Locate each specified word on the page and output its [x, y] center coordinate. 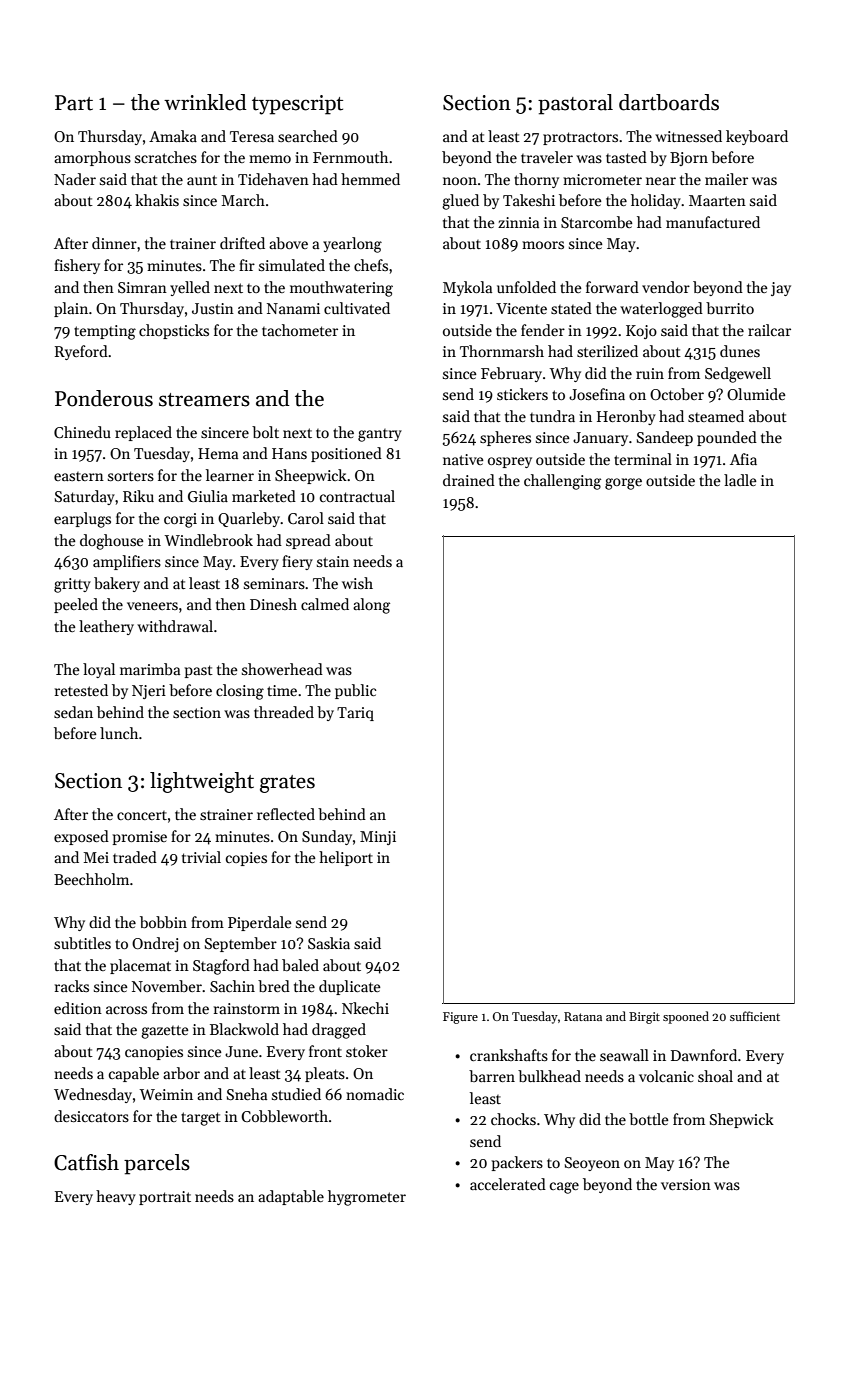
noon [460, 181]
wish [357, 583]
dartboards [669, 102]
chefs [371, 265]
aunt [202, 180]
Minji [378, 838]
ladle [740, 480]
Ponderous [104, 398]
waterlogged [661, 310]
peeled [76, 605]
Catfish [86, 1162]
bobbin [163, 922]
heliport [346, 858]
